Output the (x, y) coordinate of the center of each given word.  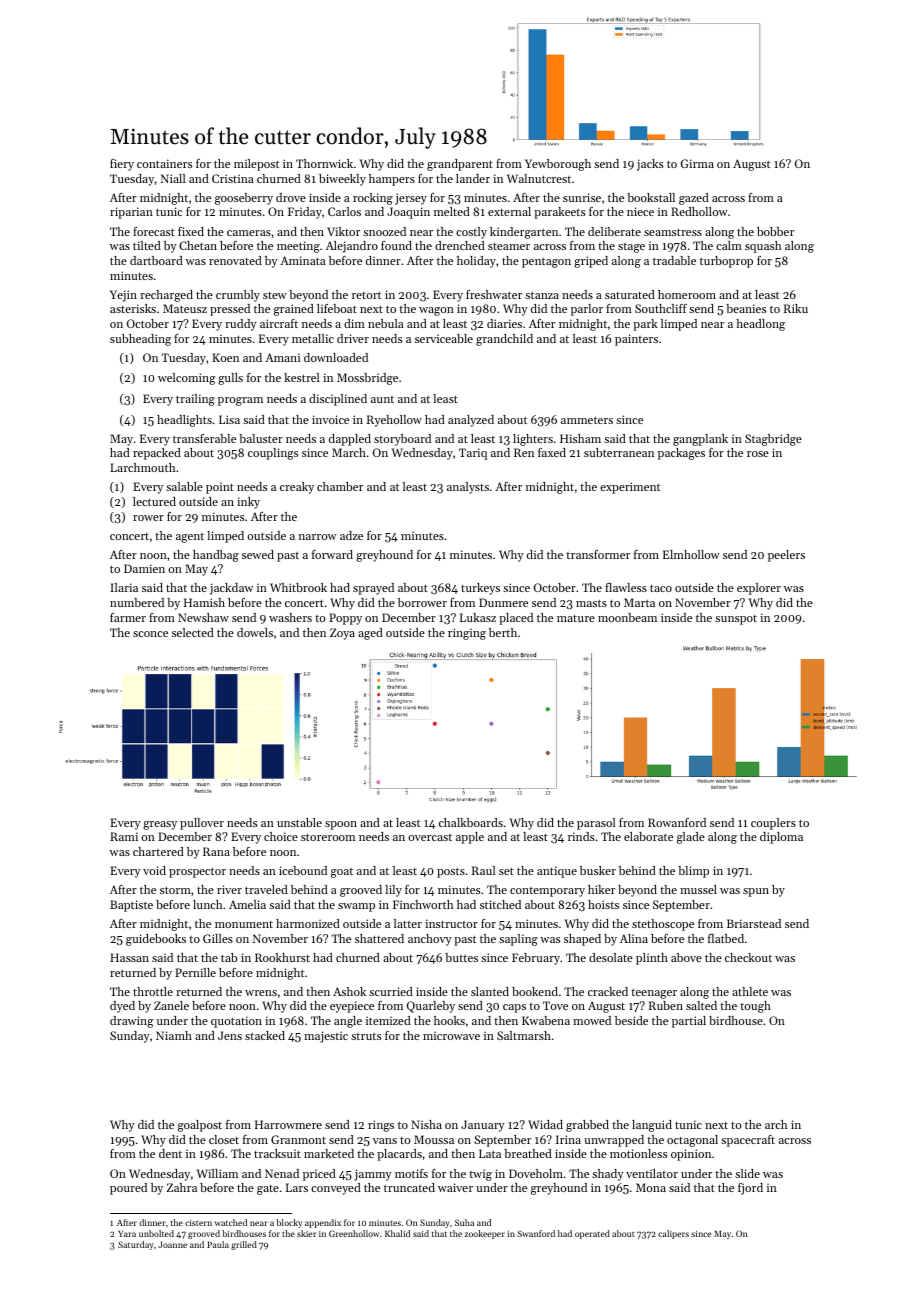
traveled (266, 889)
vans (385, 1141)
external (509, 211)
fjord (750, 1189)
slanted (490, 991)
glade (691, 838)
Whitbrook (298, 587)
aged (370, 634)
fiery (122, 165)
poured (128, 1189)
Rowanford (677, 822)
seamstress (673, 232)
